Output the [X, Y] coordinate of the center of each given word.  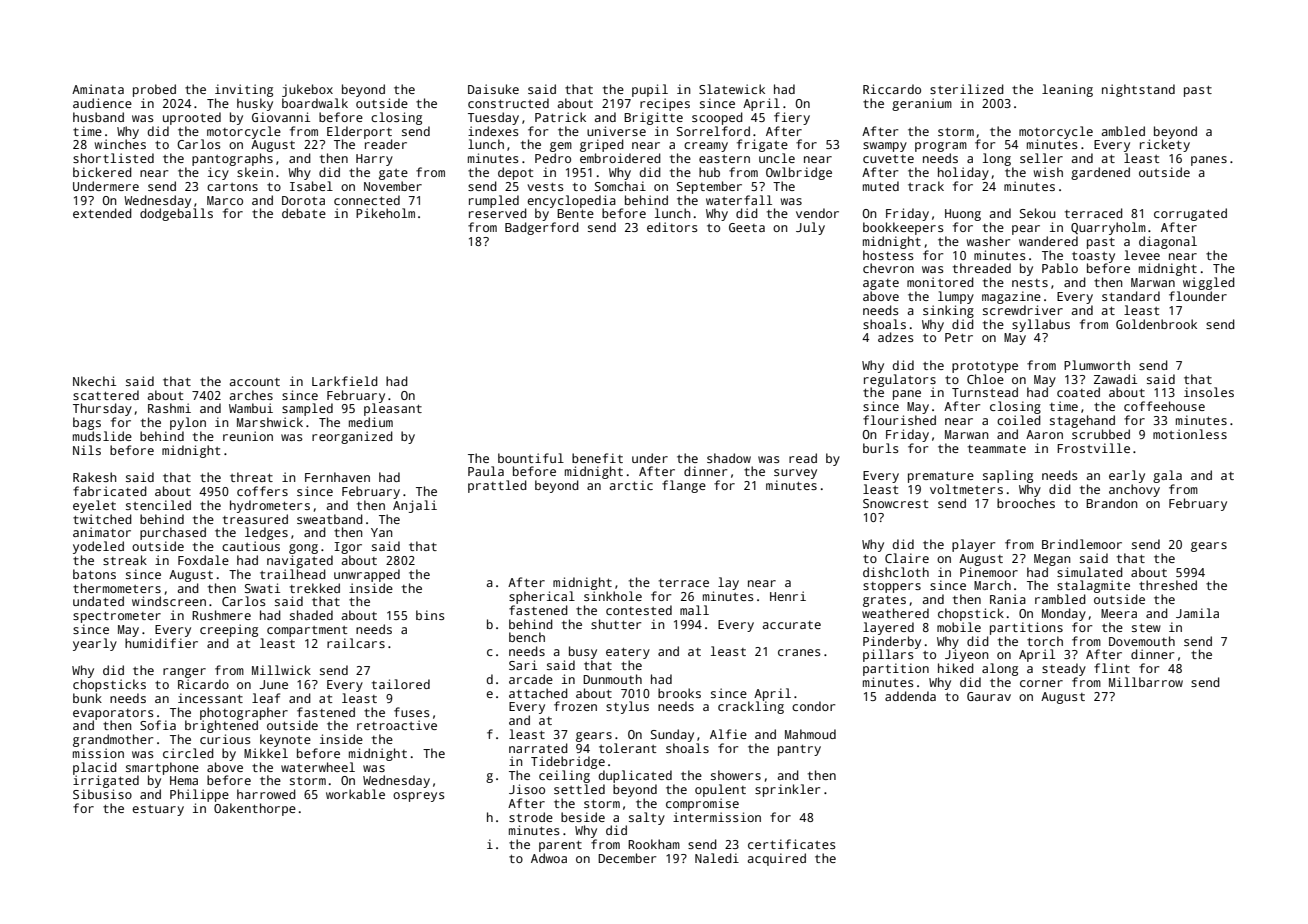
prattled [497, 486]
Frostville [1093, 448]
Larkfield [345, 381]
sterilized [967, 89]
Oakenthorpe [255, 809]
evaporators [113, 714]
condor [814, 706]
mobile [959, 627]
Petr [959, 337]
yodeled [98, 547]
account [254, 382]
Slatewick [732, 89]
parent [560, 846]
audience [102, 103]
